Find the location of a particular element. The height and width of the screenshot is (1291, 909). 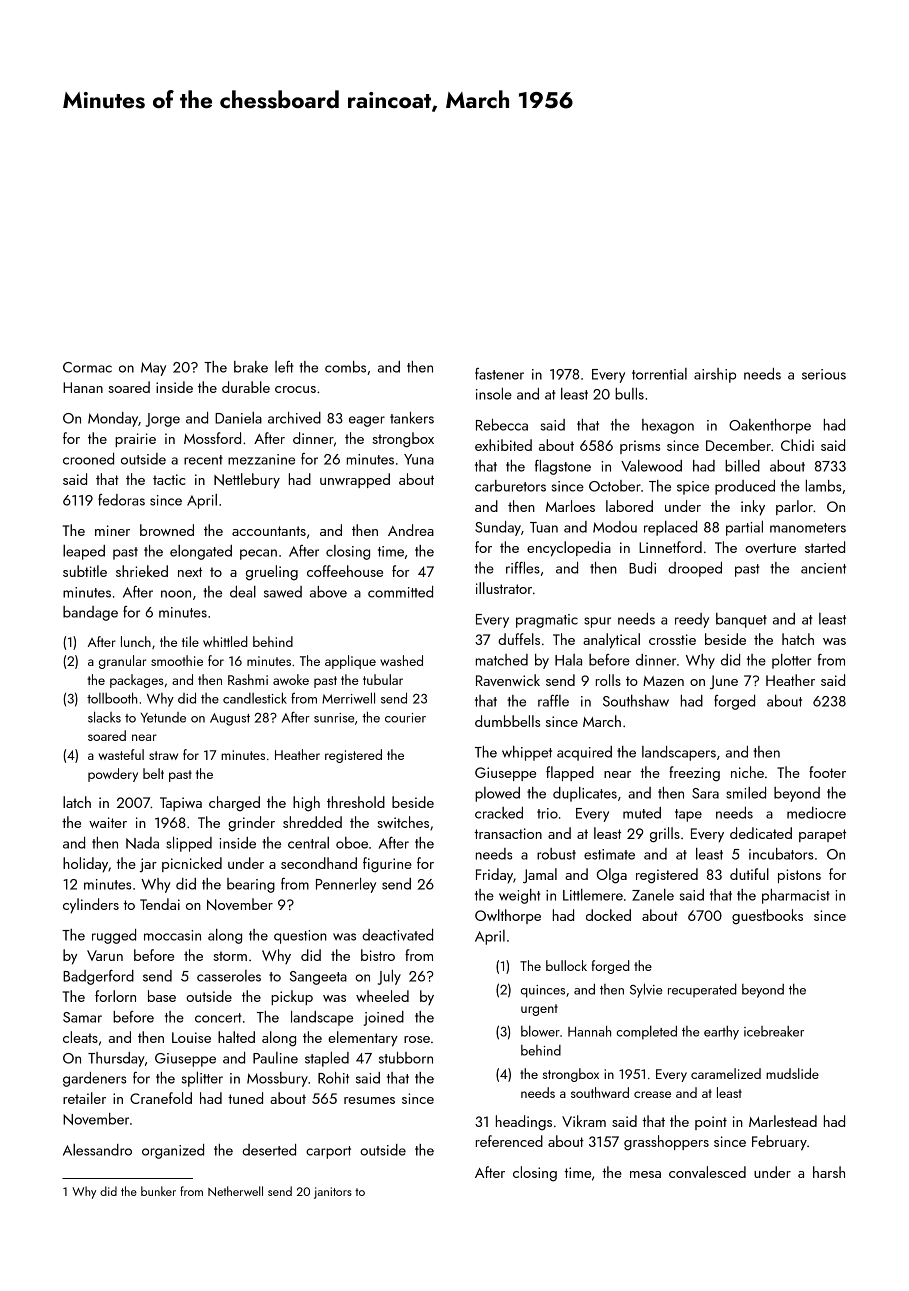

mudslide is located at coordinates (792, 1073).
